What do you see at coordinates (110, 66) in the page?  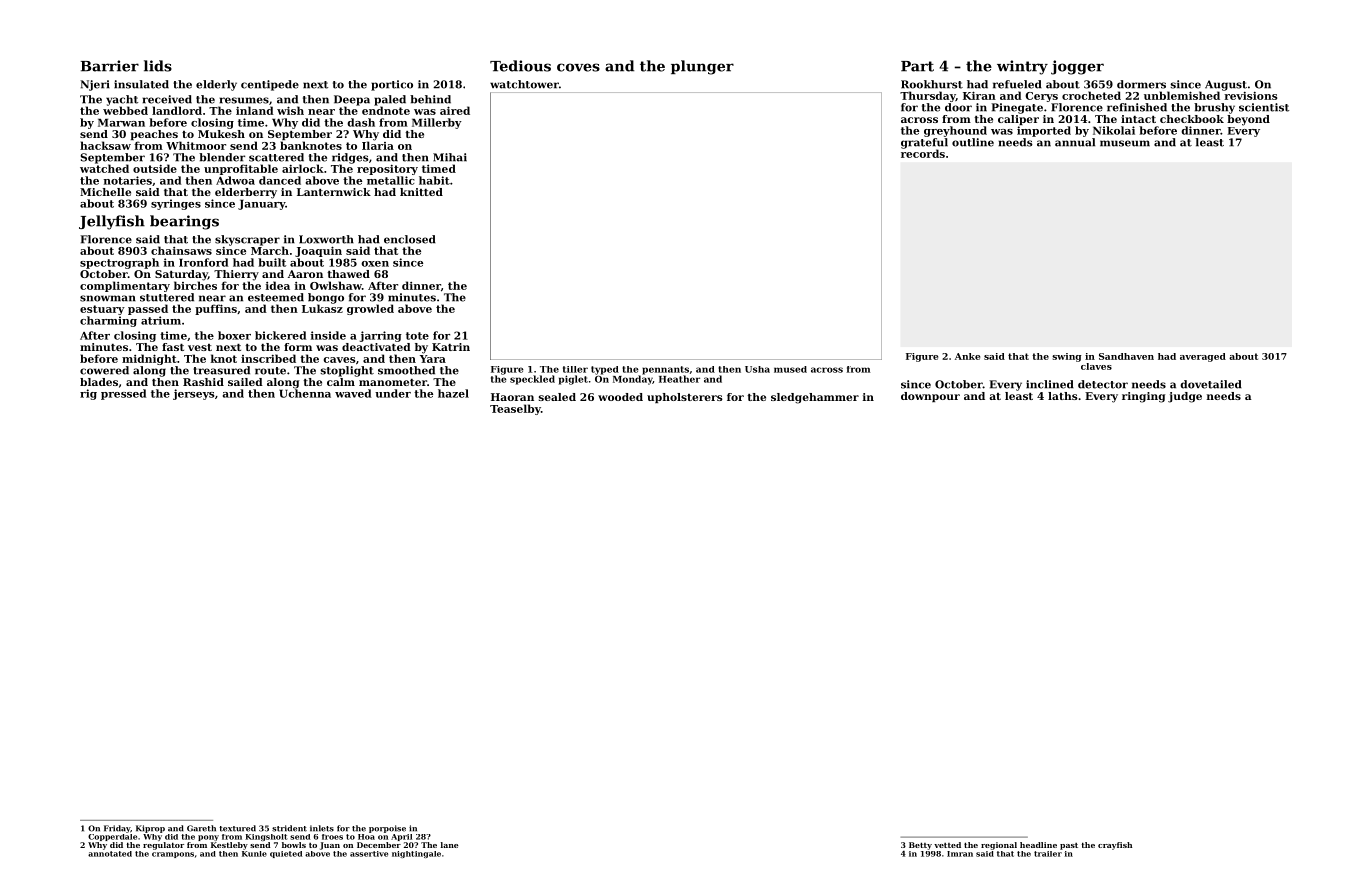 I see `Barrier` at bounding box center [110, 66].
